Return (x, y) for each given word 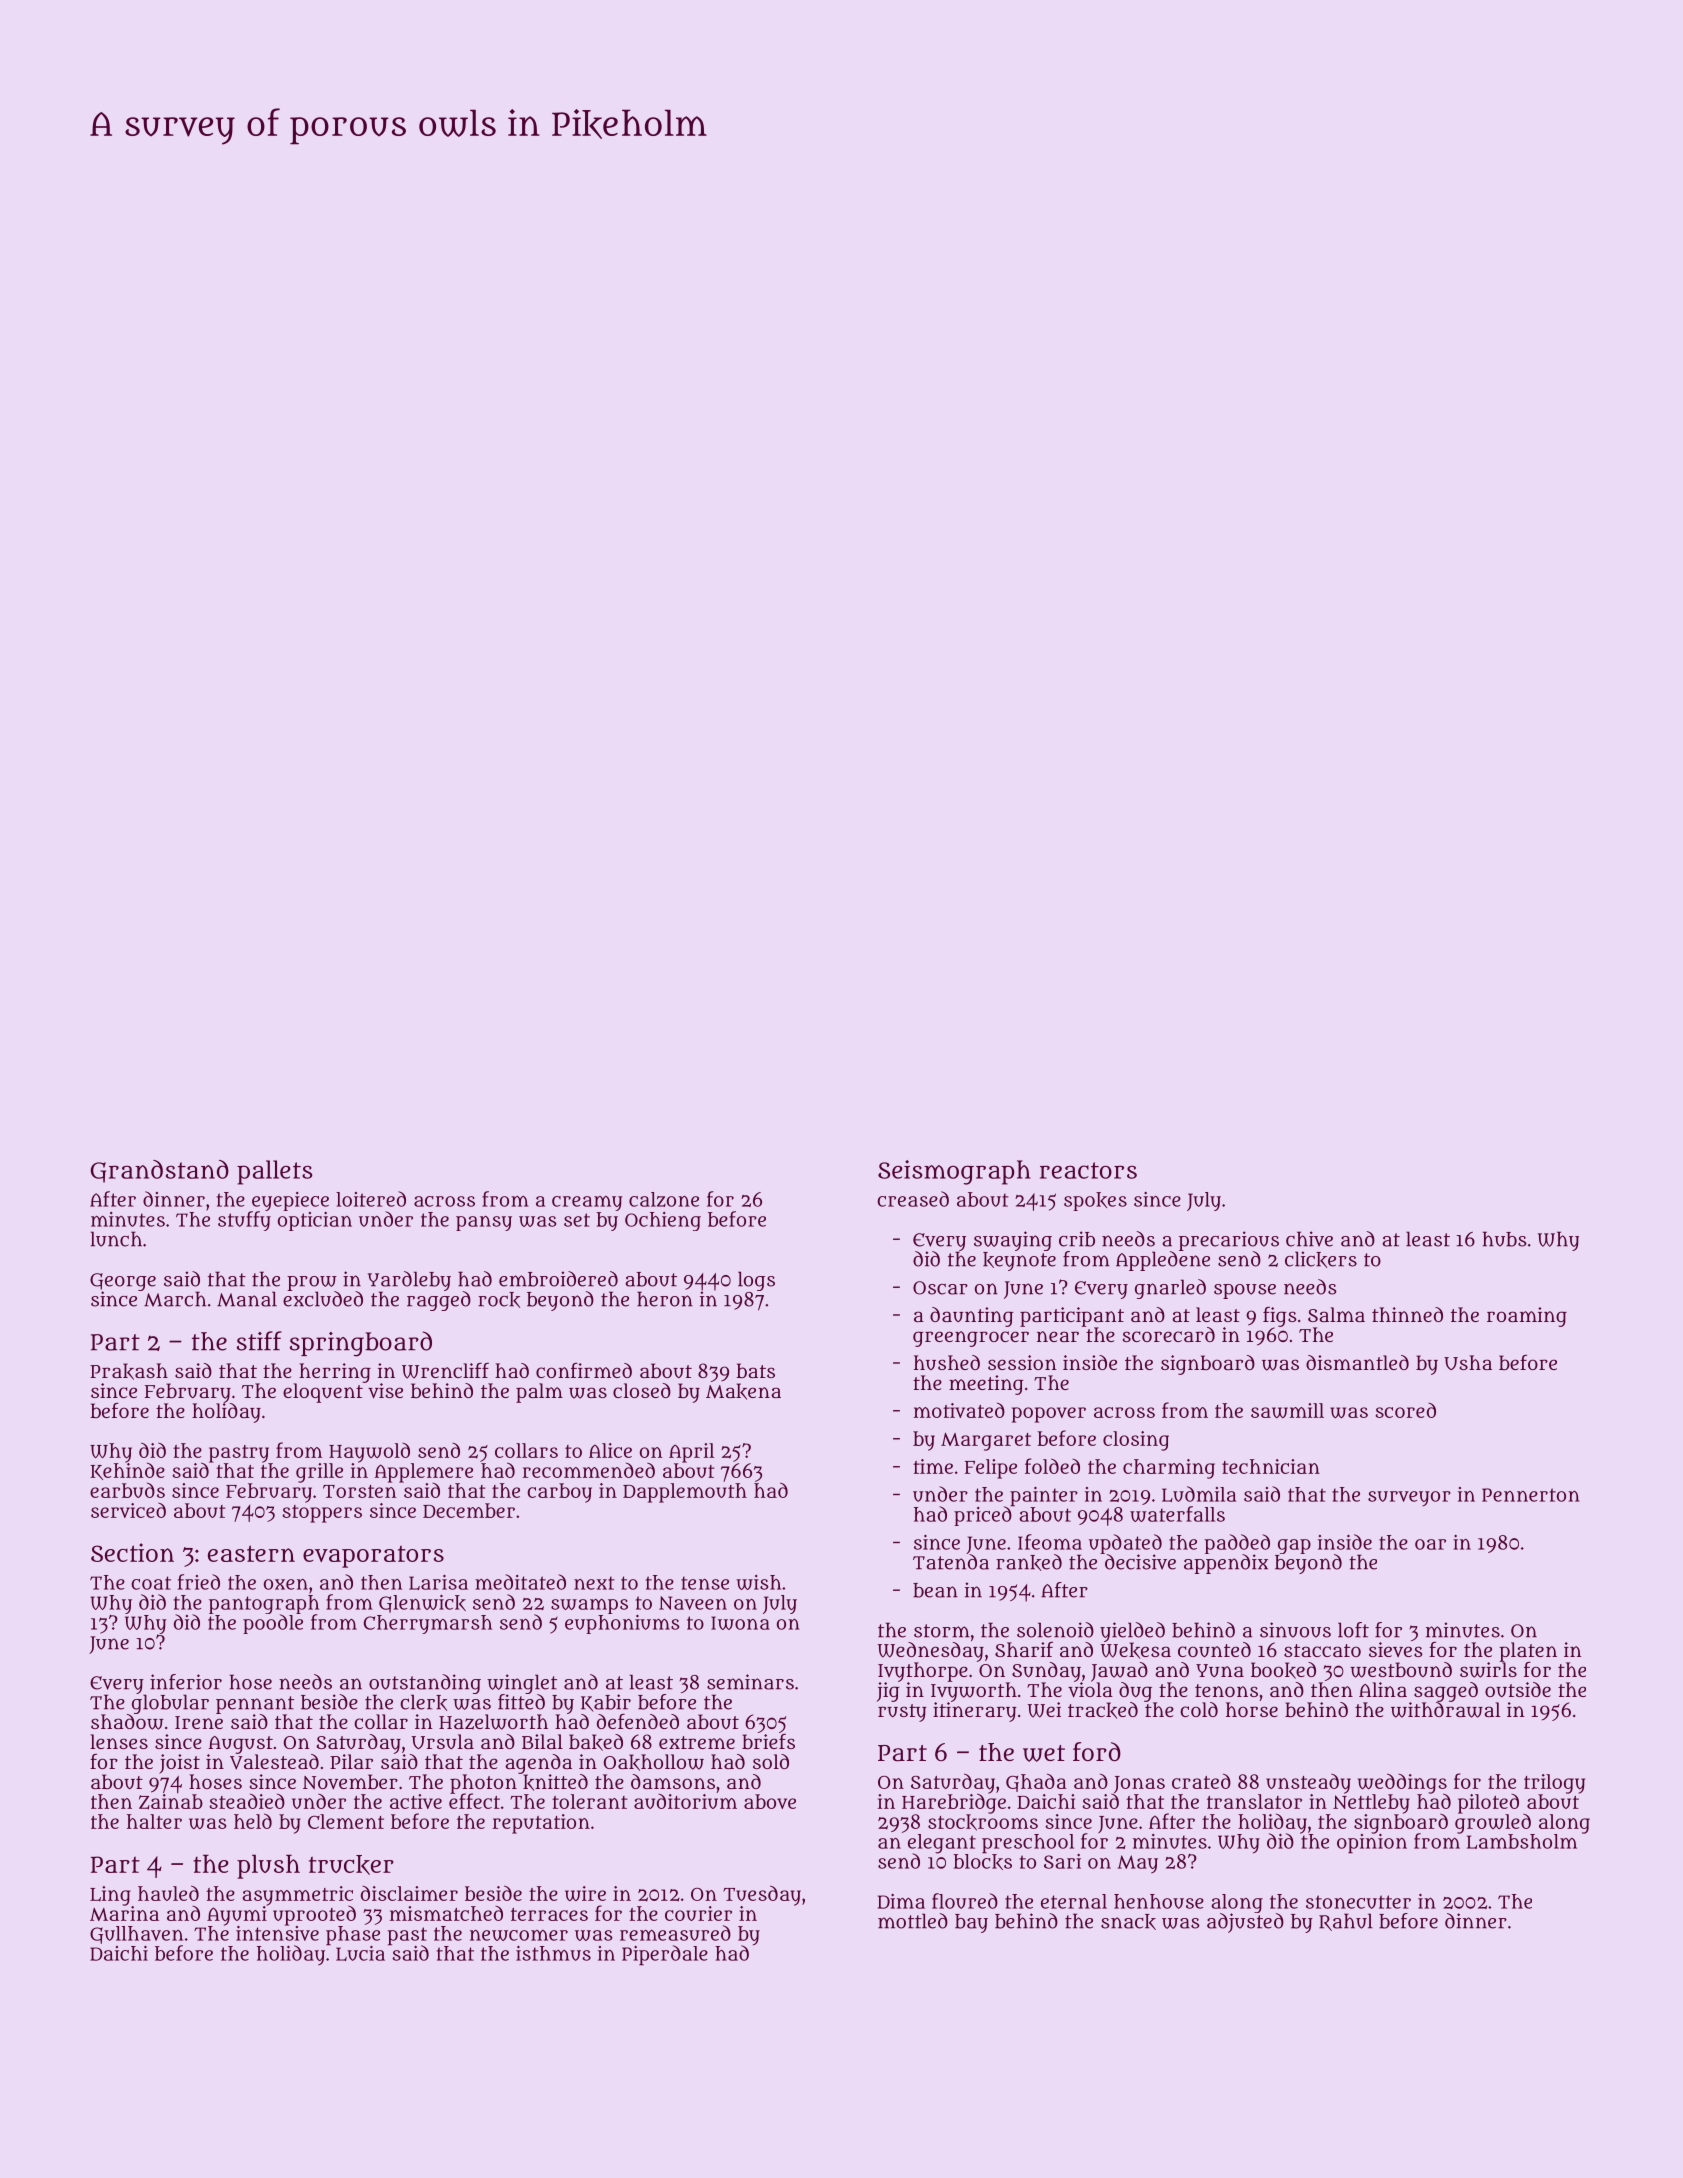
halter (154, 1821)
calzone (664, 1199)
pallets (274, 1172)
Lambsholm (1522, 1841)
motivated (959, 1410)
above (770, 1801)
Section (132, 1552)
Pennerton (1531, 1495)
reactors (1088, 1170)
